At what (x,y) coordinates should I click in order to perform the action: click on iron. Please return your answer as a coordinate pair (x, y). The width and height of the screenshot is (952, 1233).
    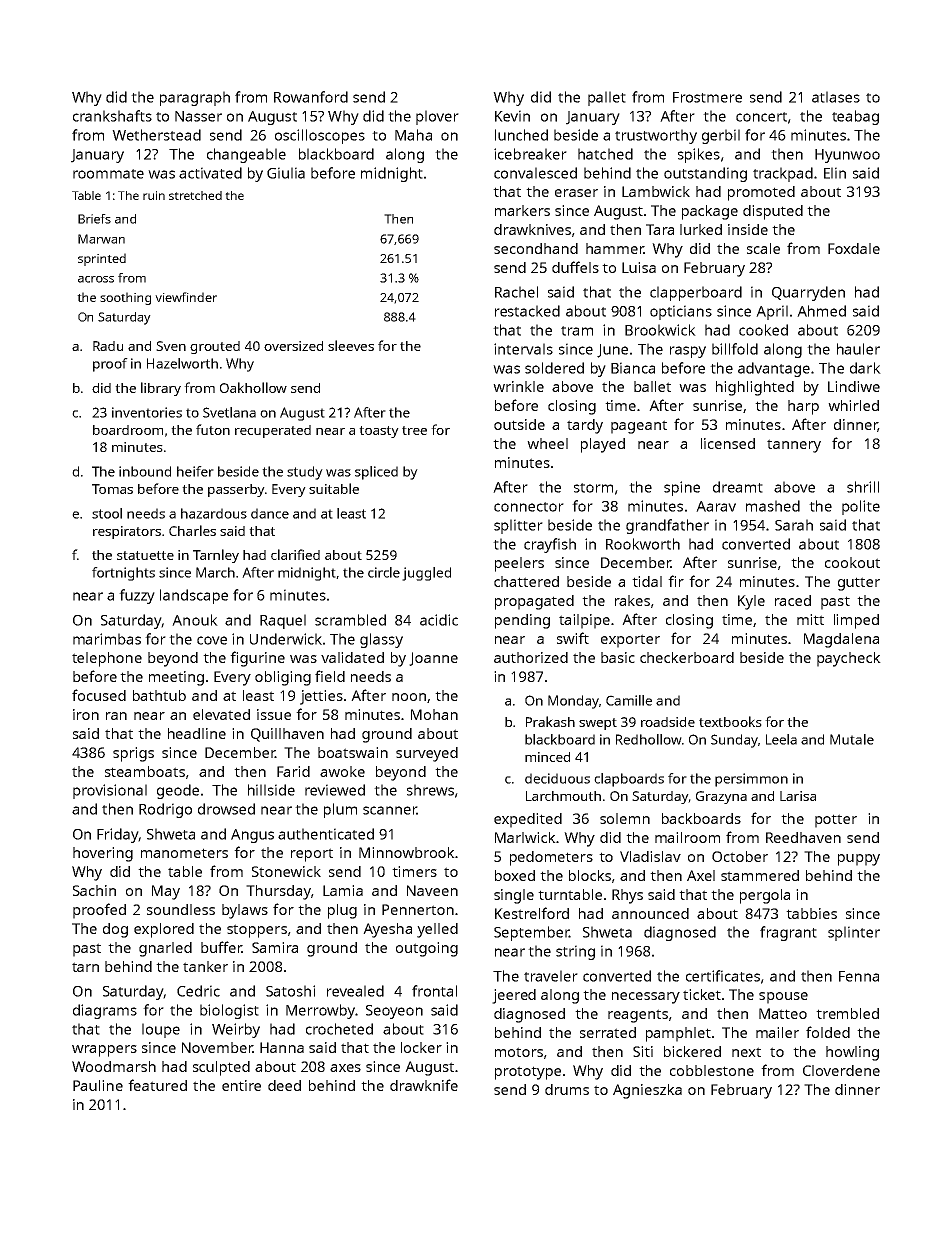
    Looking at the image, I should click on (86, 714).
